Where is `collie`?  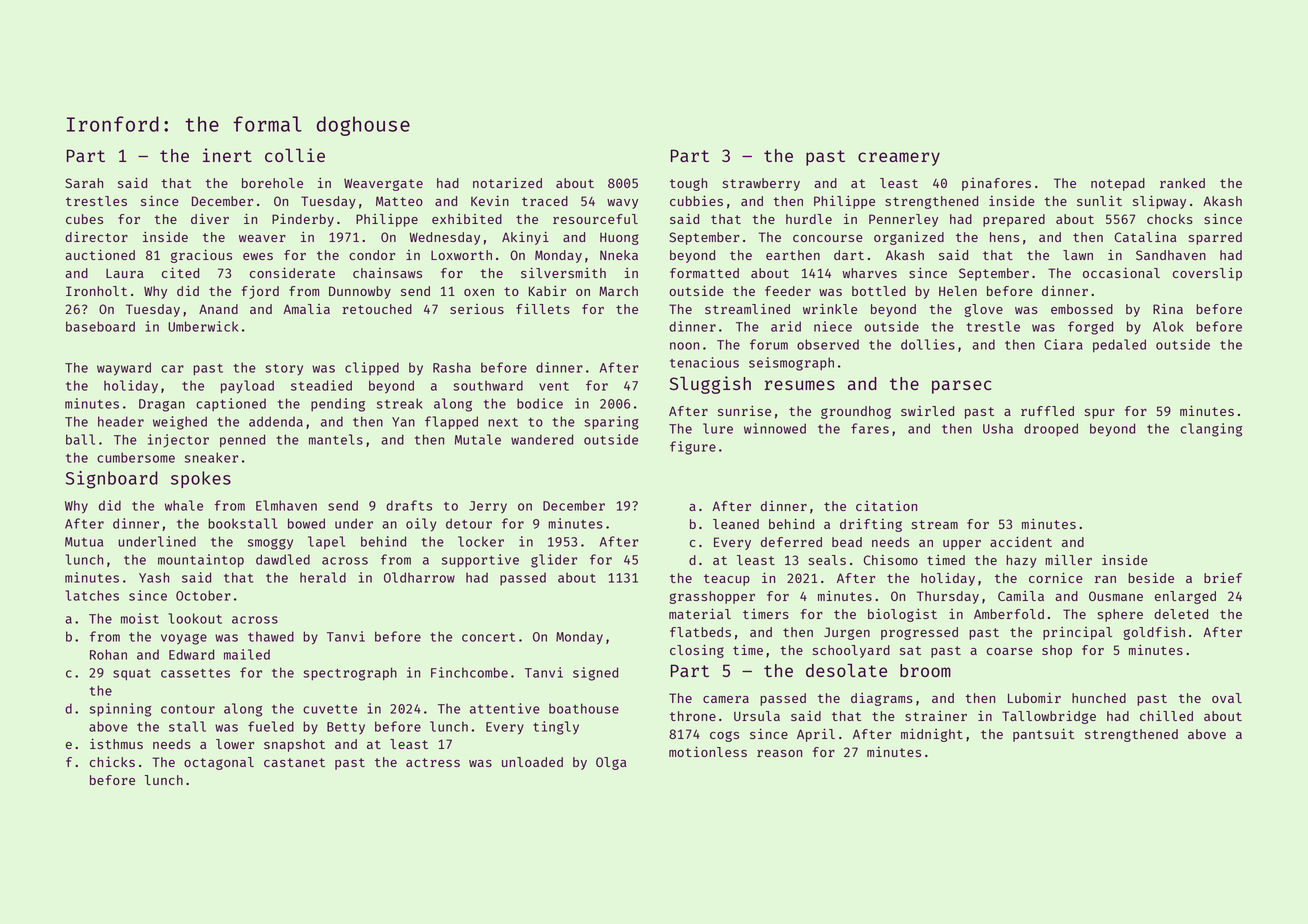
collie is located at coordinates (295, 155).
